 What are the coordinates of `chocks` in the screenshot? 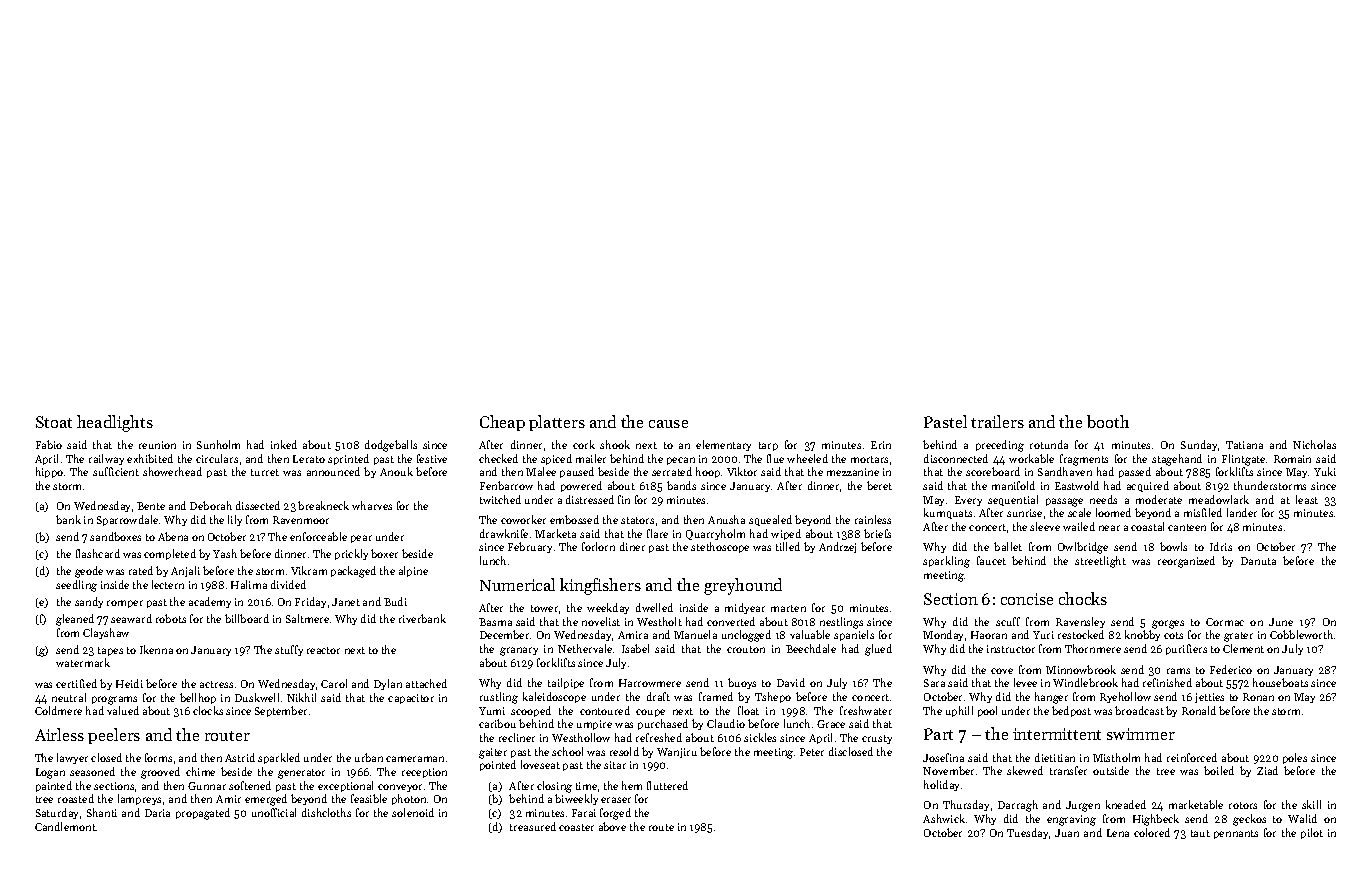 It's located at (1083, 598).
